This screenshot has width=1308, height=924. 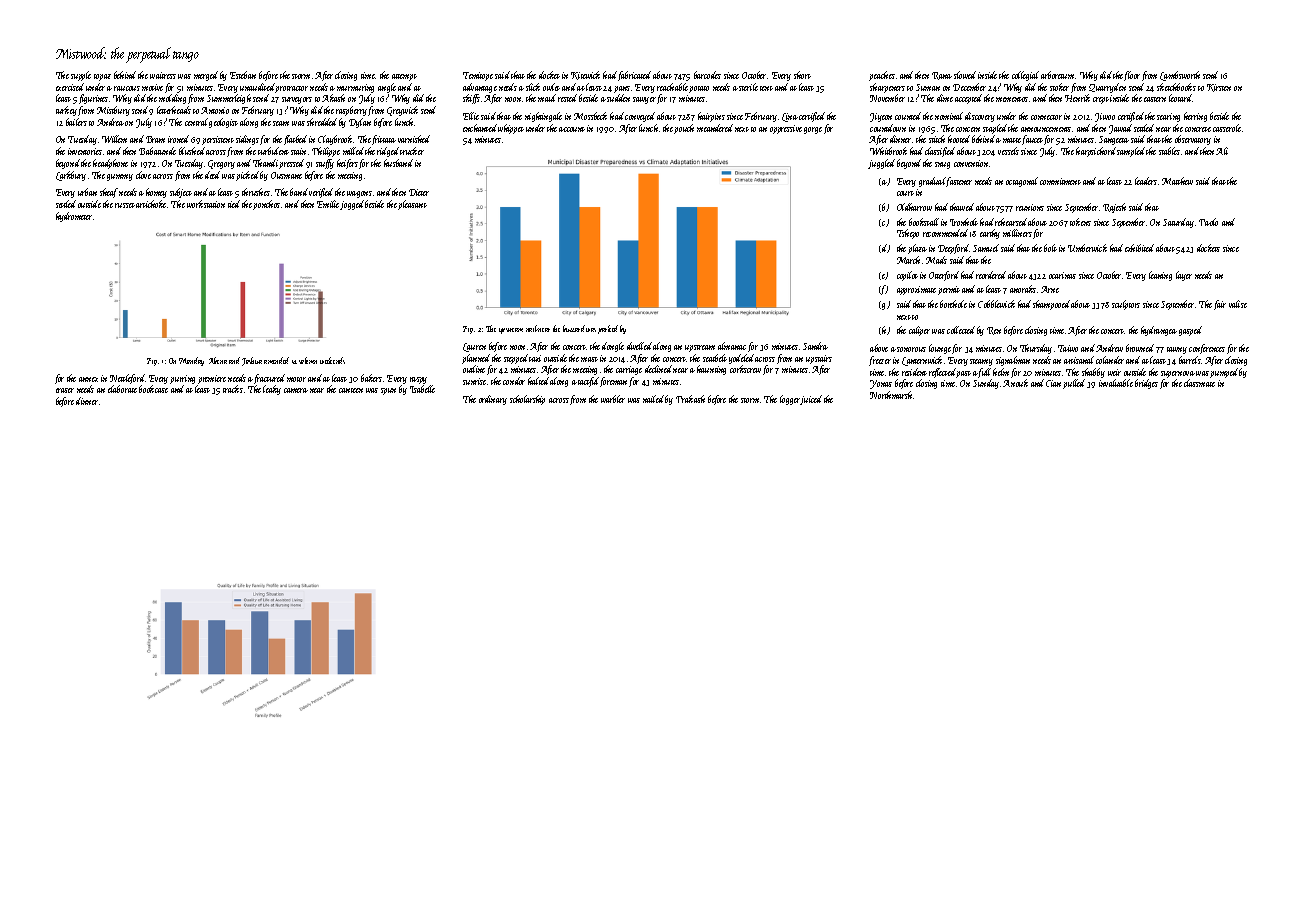 What do you see at coordinates (296, 390) in the screenshot?
I see `camera` at bounding box center [296, 390].
